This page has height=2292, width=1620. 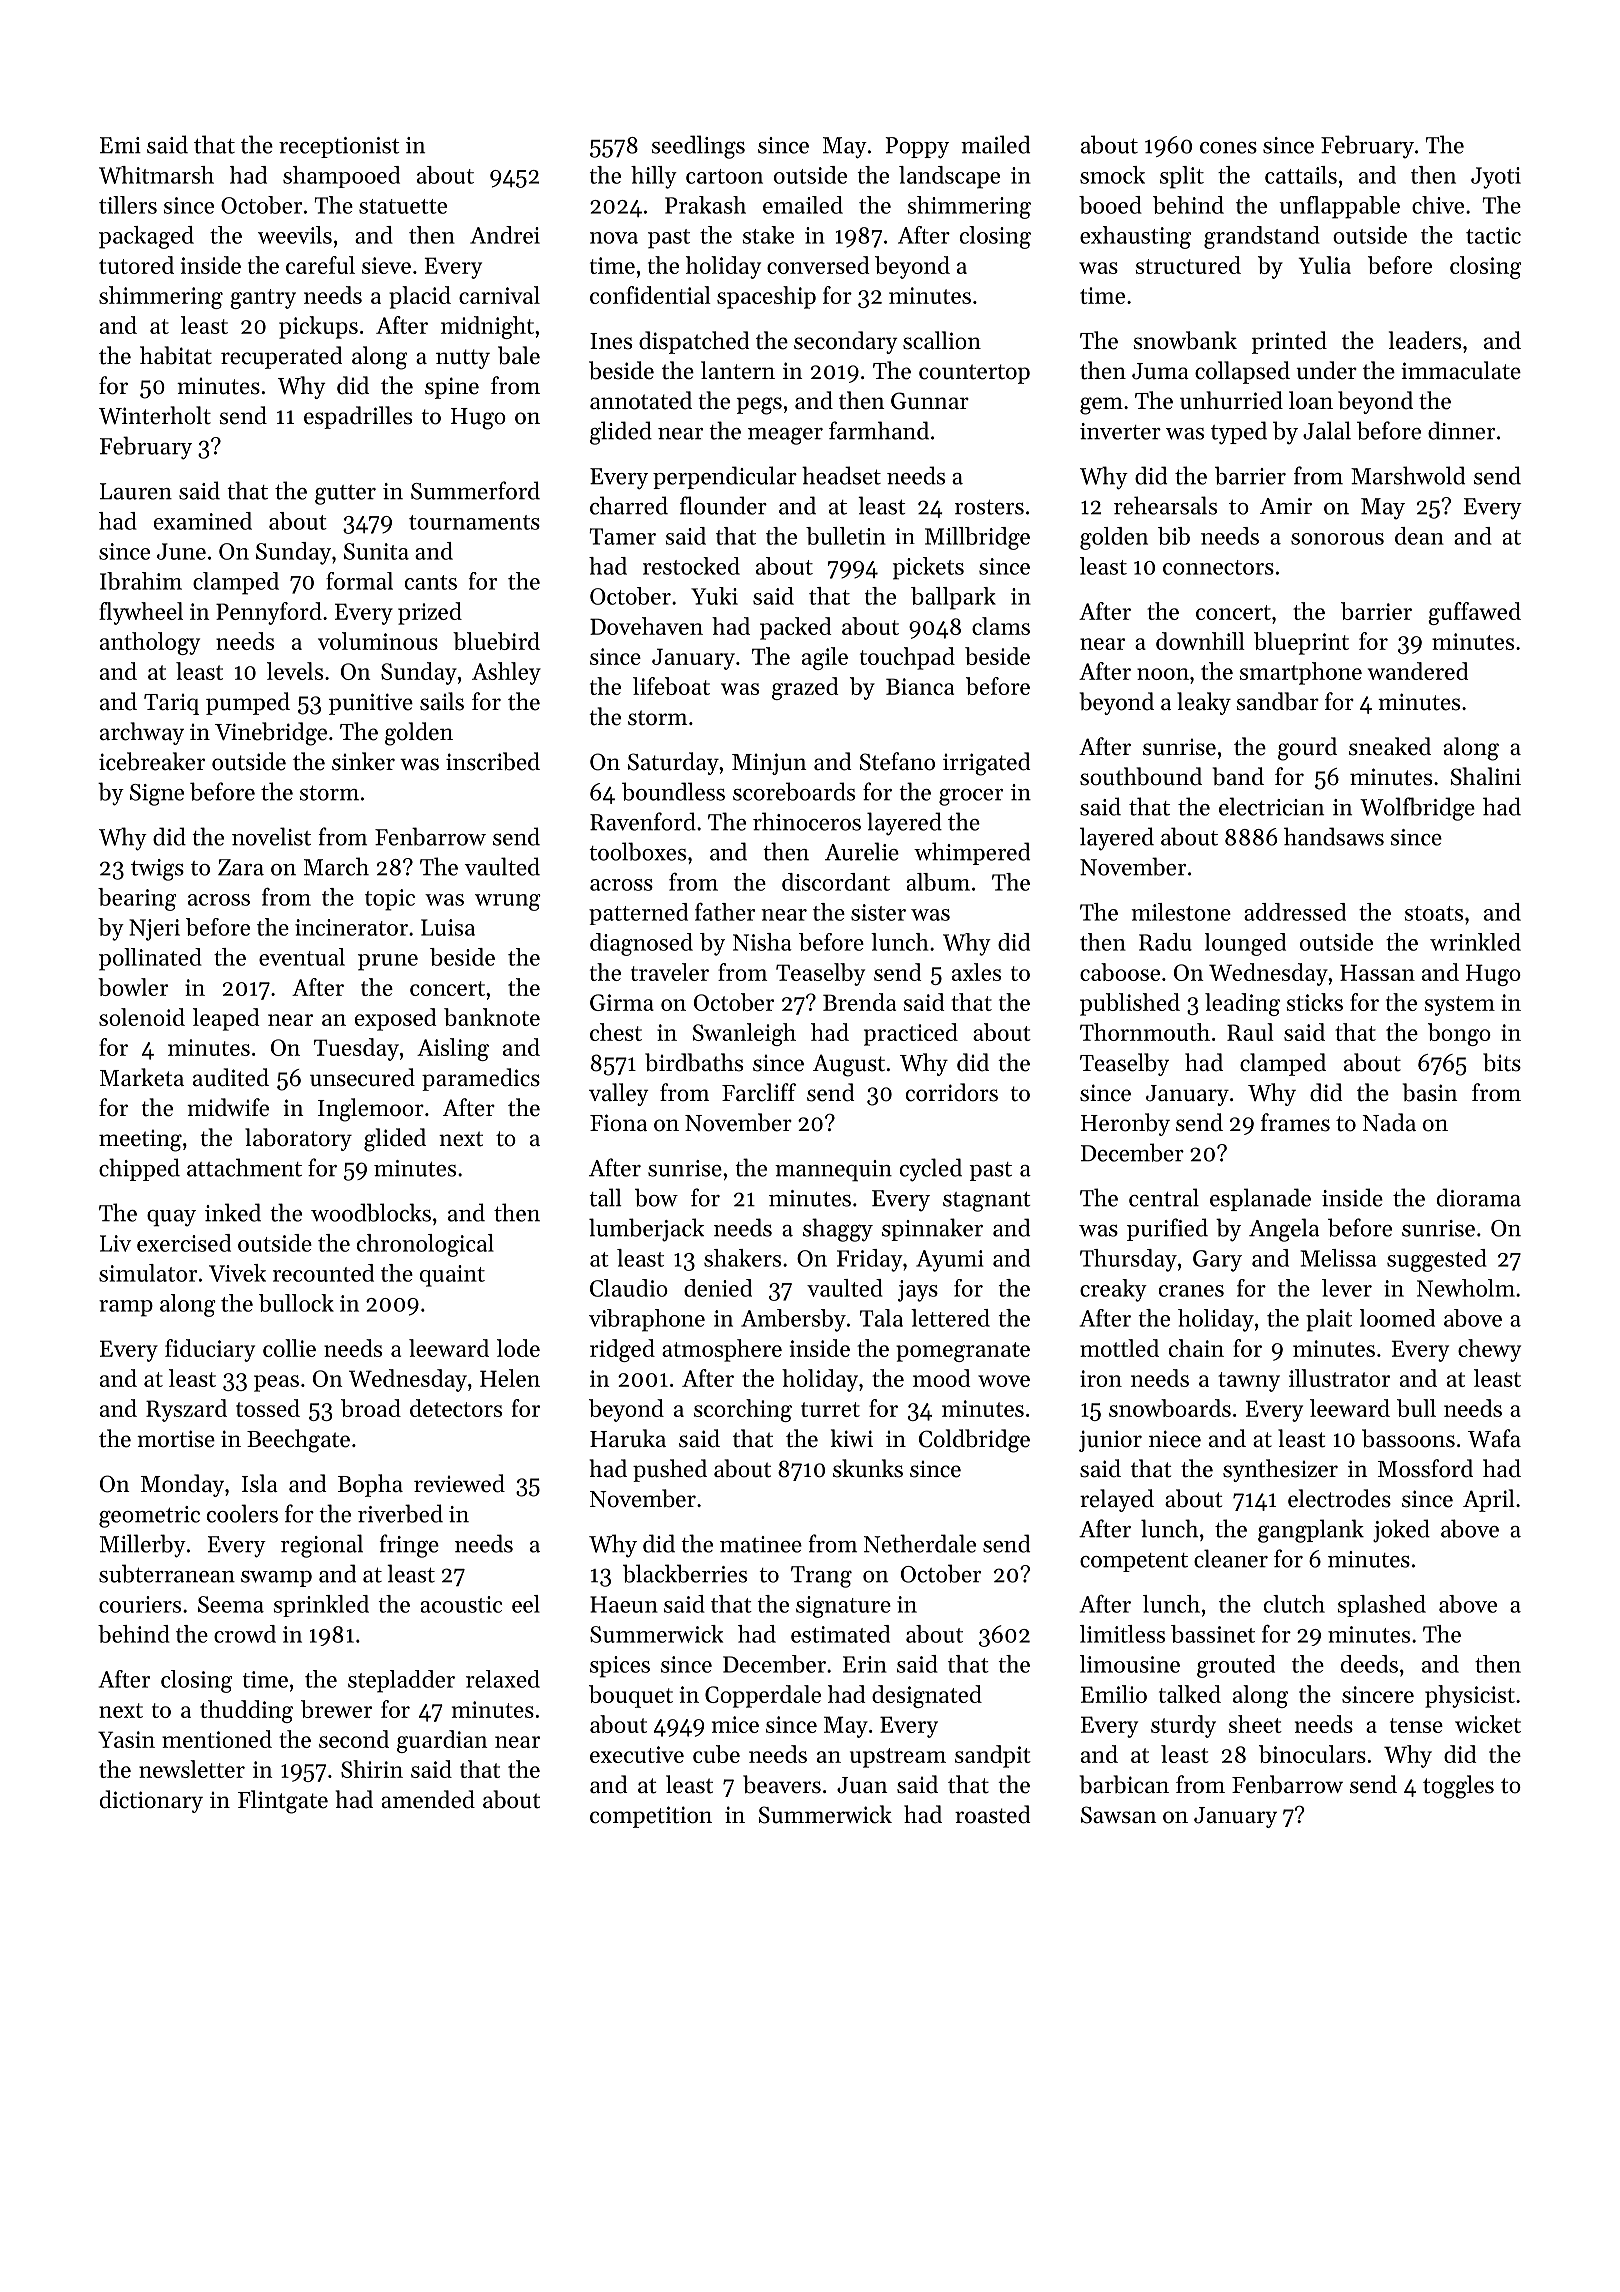 What do you see at coordinates (868, 1468) in the page?
I see `skunks` at bounding box center [868, 1468].
